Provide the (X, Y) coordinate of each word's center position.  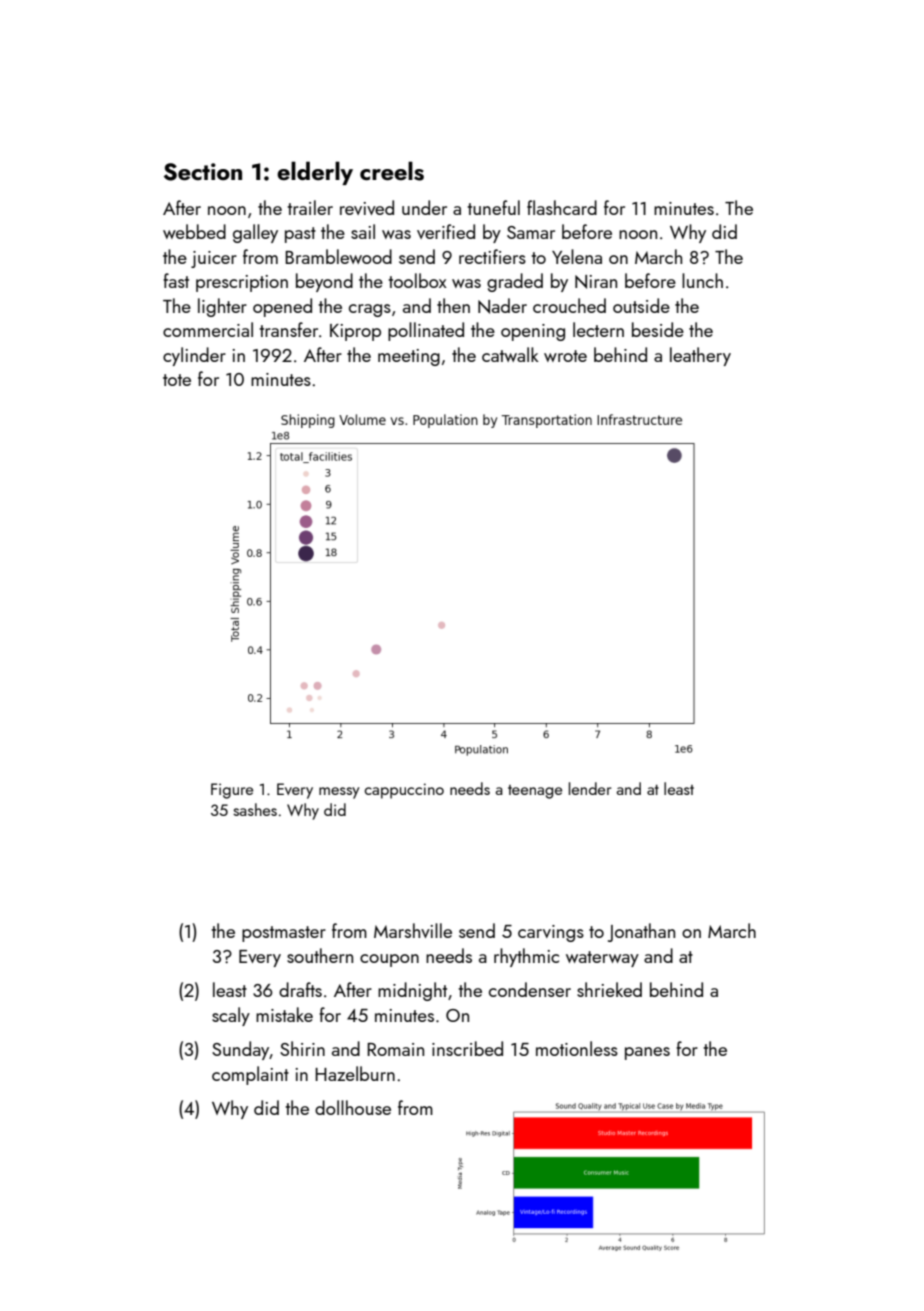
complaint (250, 1075)
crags (370, 310)
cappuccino (404, 791)
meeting (409, 357)
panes (647, 1053)
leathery (700, 356)
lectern (598, 329)
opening (533, 332)
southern (320, 955)
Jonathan (641, 932)
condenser (530, 989)
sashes (255, 809)
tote (177, 380)
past (300, 235)
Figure (232, 791)
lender (590, 788)
